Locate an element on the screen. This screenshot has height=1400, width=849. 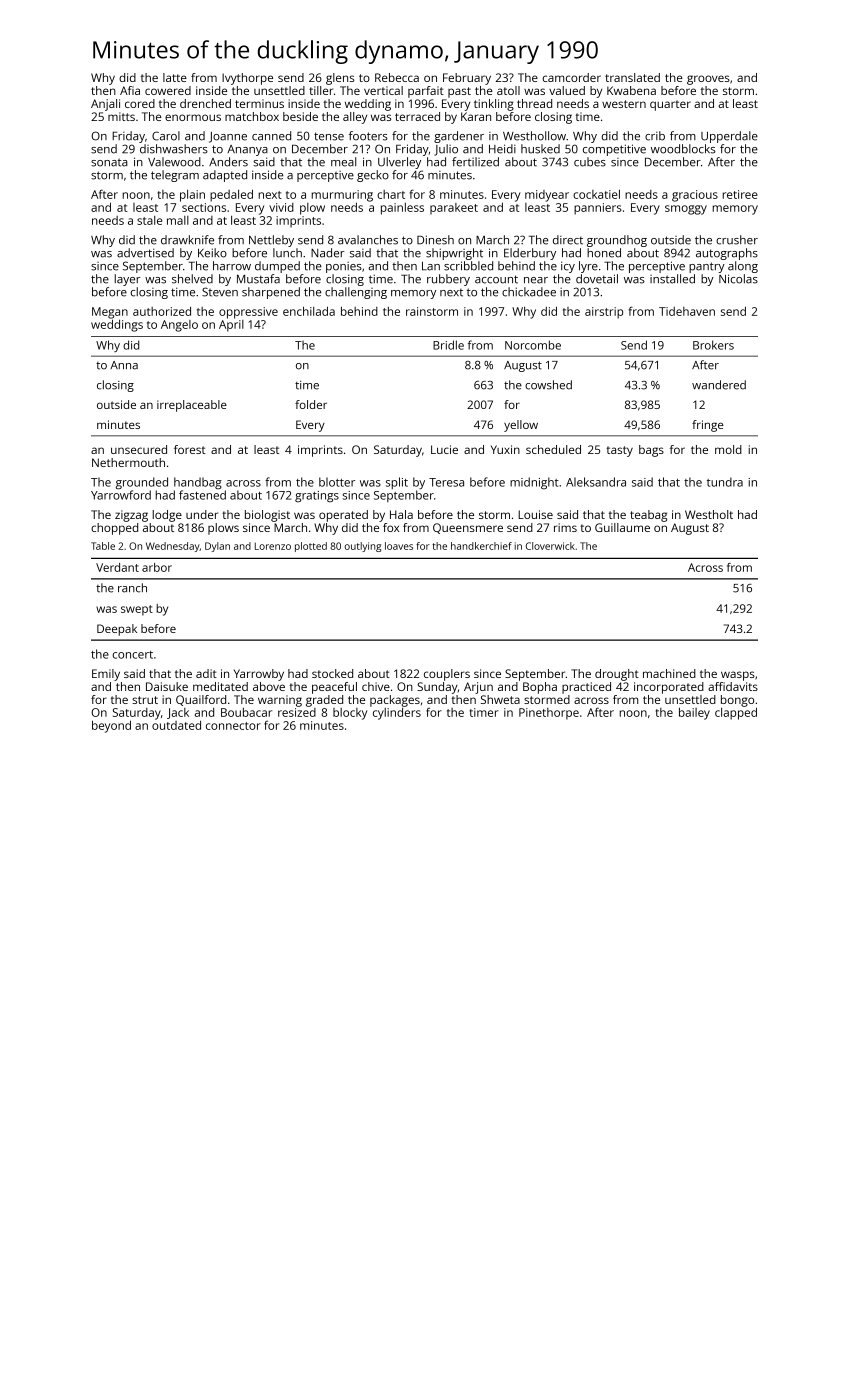
grooves is located at coordinates (708, 80).
